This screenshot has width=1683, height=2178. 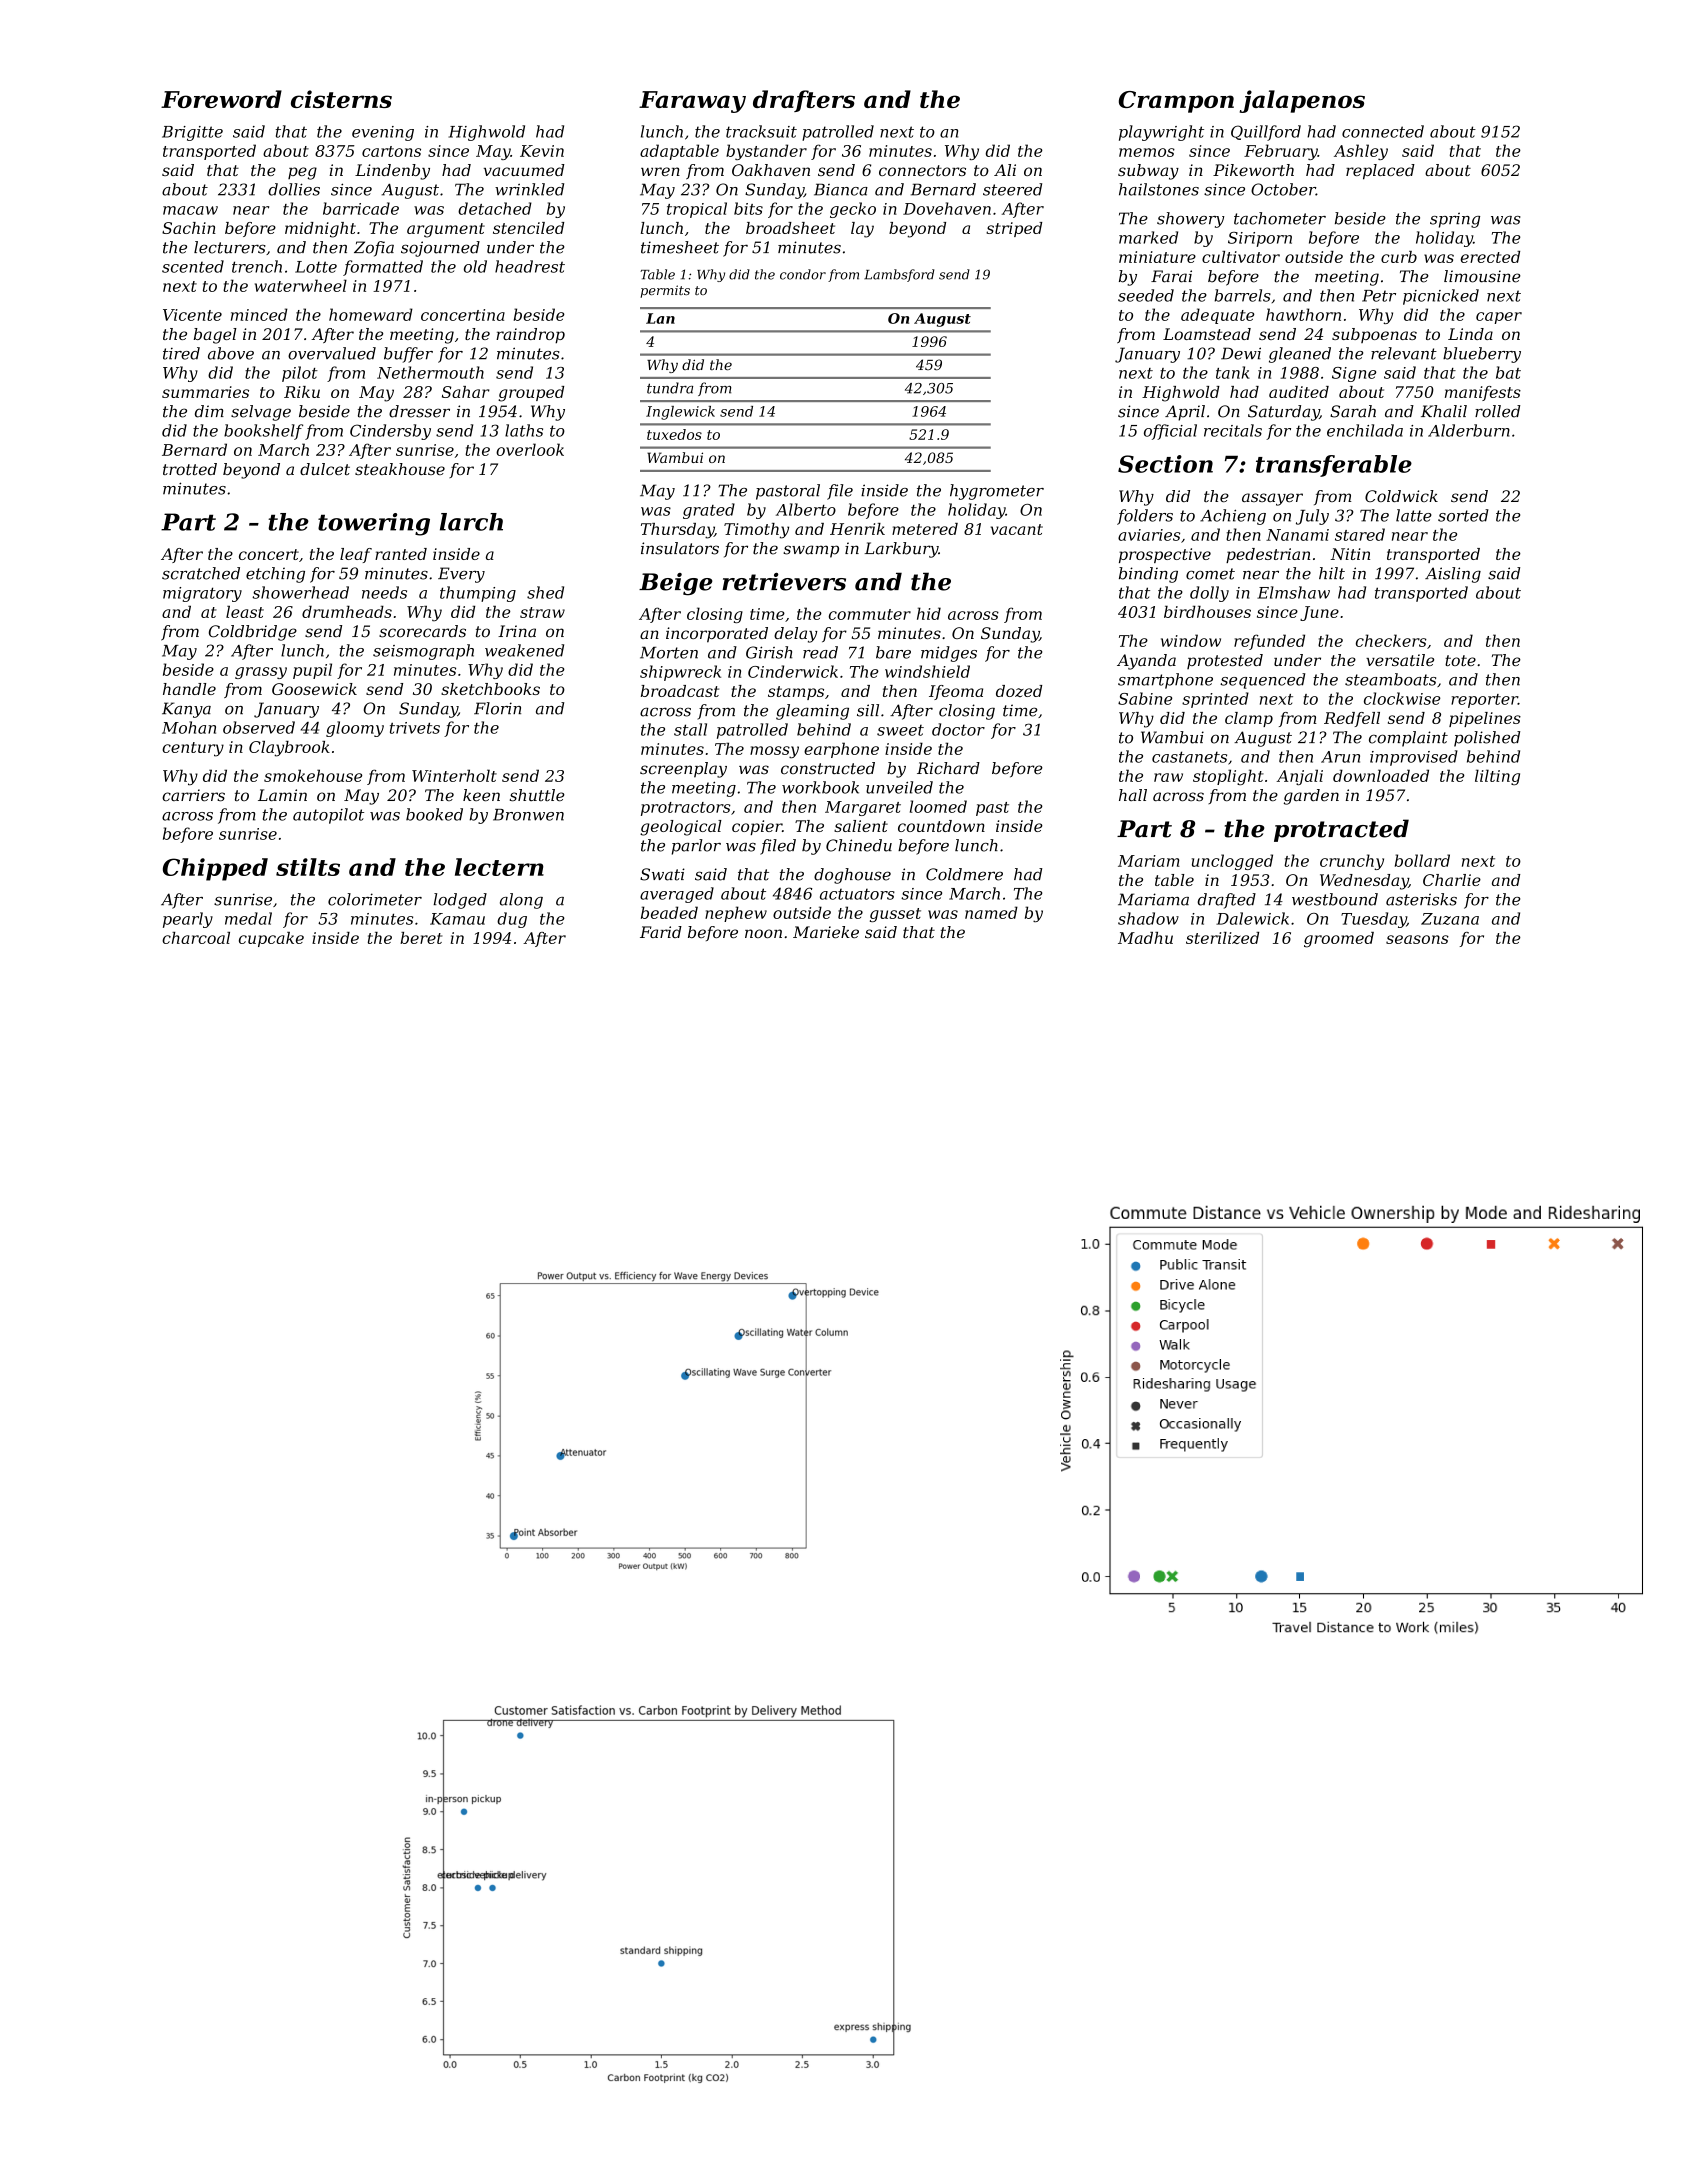 What do you see at coordinates (308, 867) in the screenshot?
I see `stilts` at bounding box center [308, 867].
